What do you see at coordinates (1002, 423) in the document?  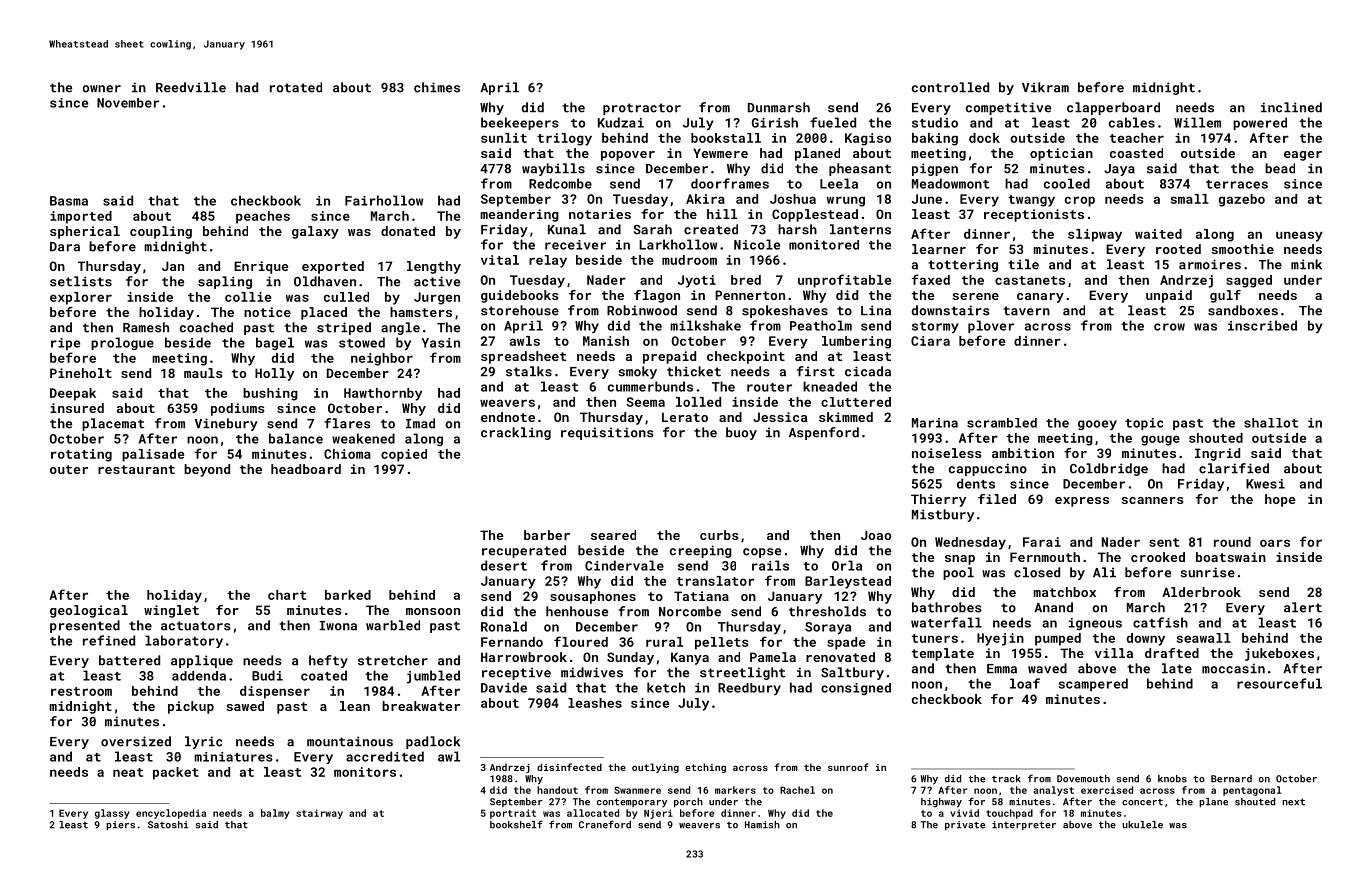 I see `scrambled` at bounding box center [1002, 423].
